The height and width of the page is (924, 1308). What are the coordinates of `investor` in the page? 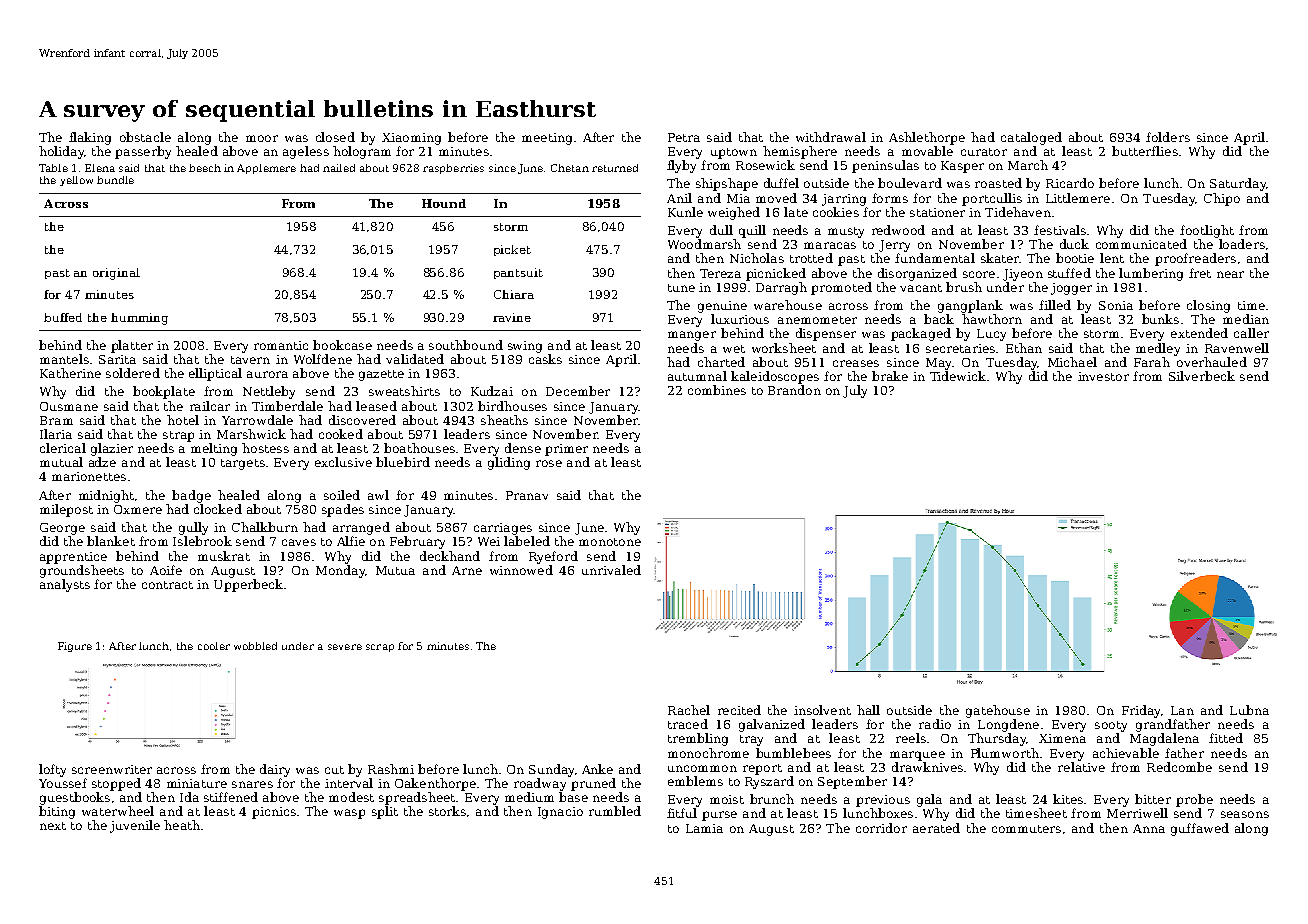 It's located at (1103, 376).
